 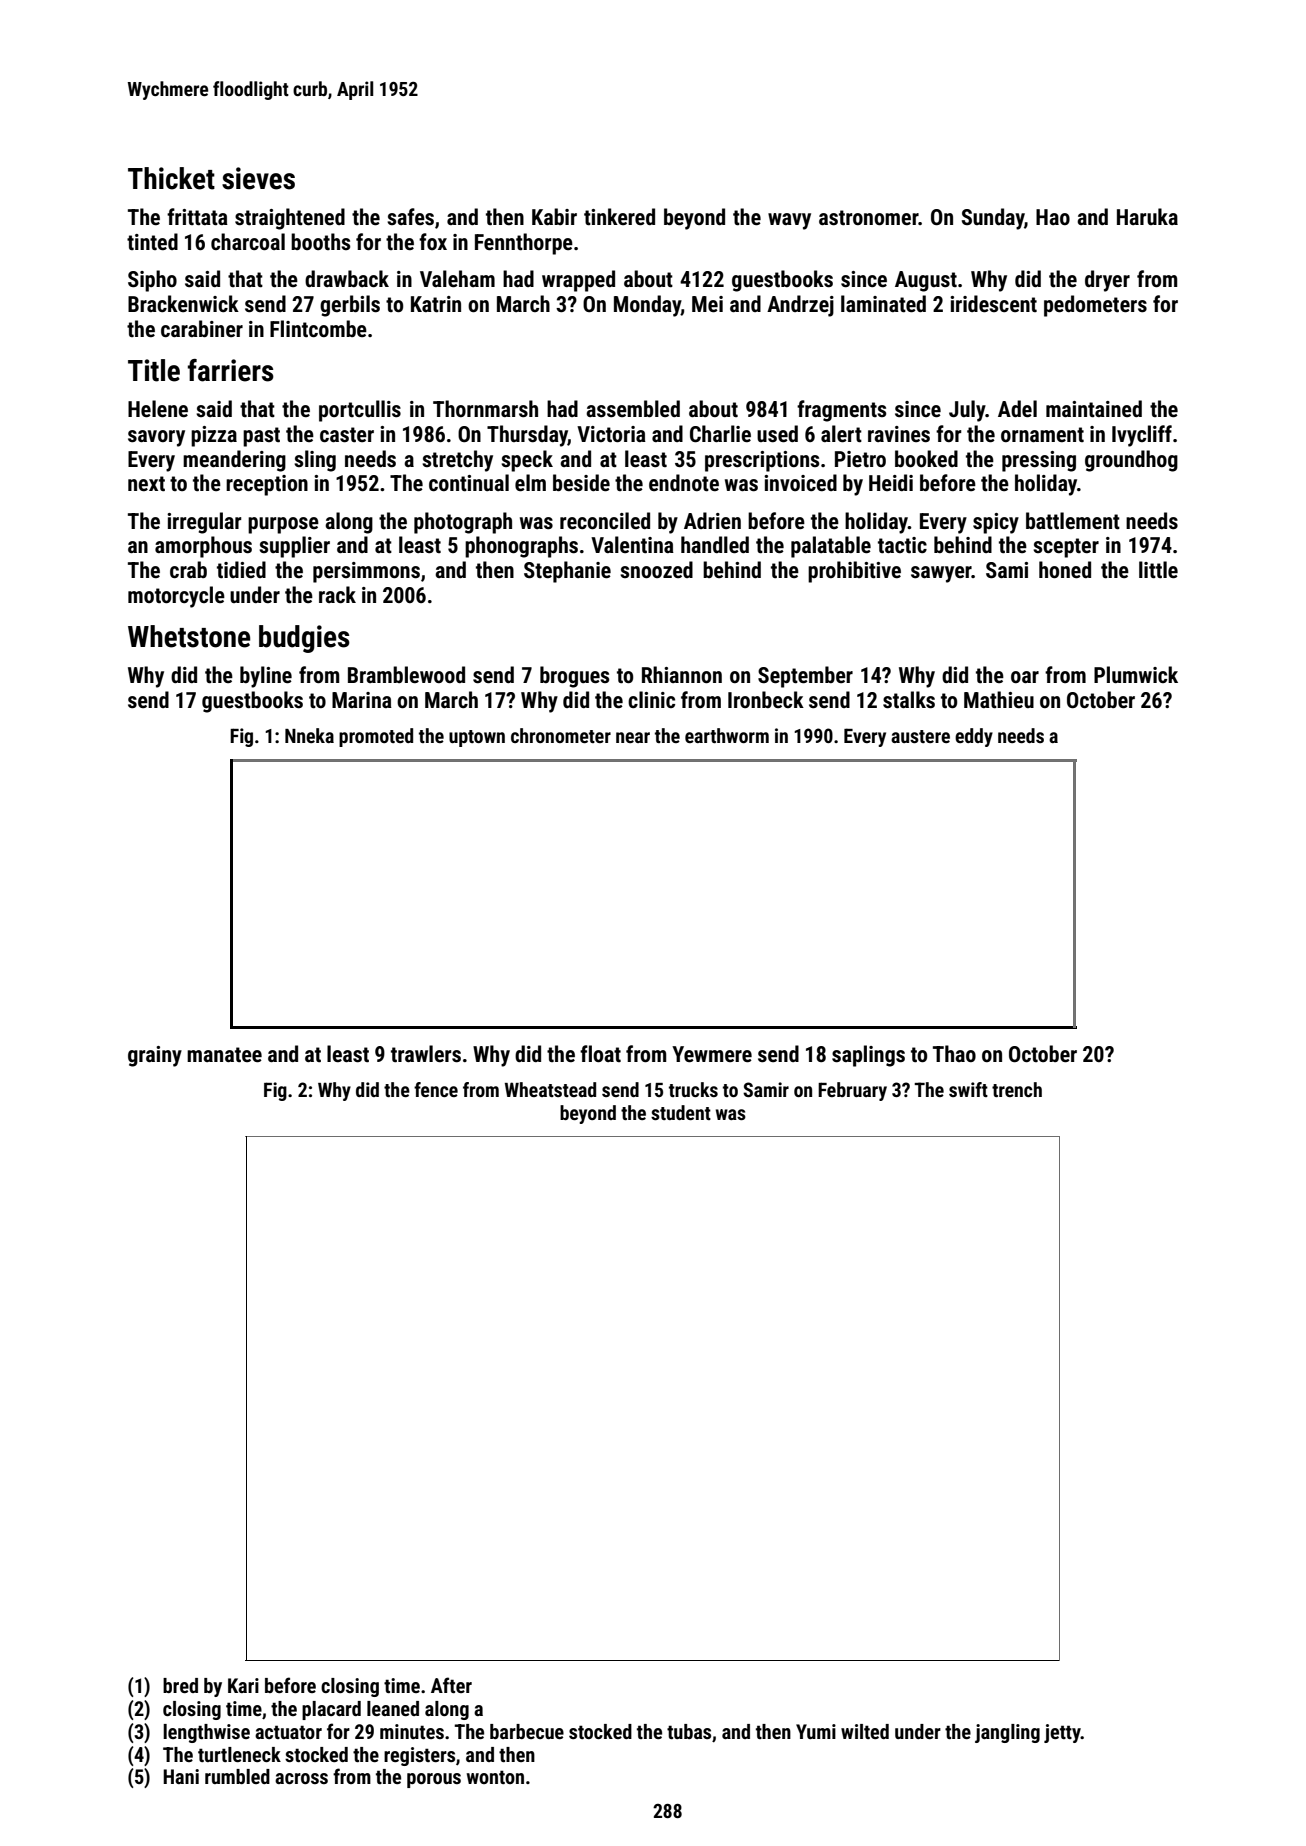 What do you see at coordinates (993, 219) in the document?
I see `Sunday` at bounding box center [993, 219].
